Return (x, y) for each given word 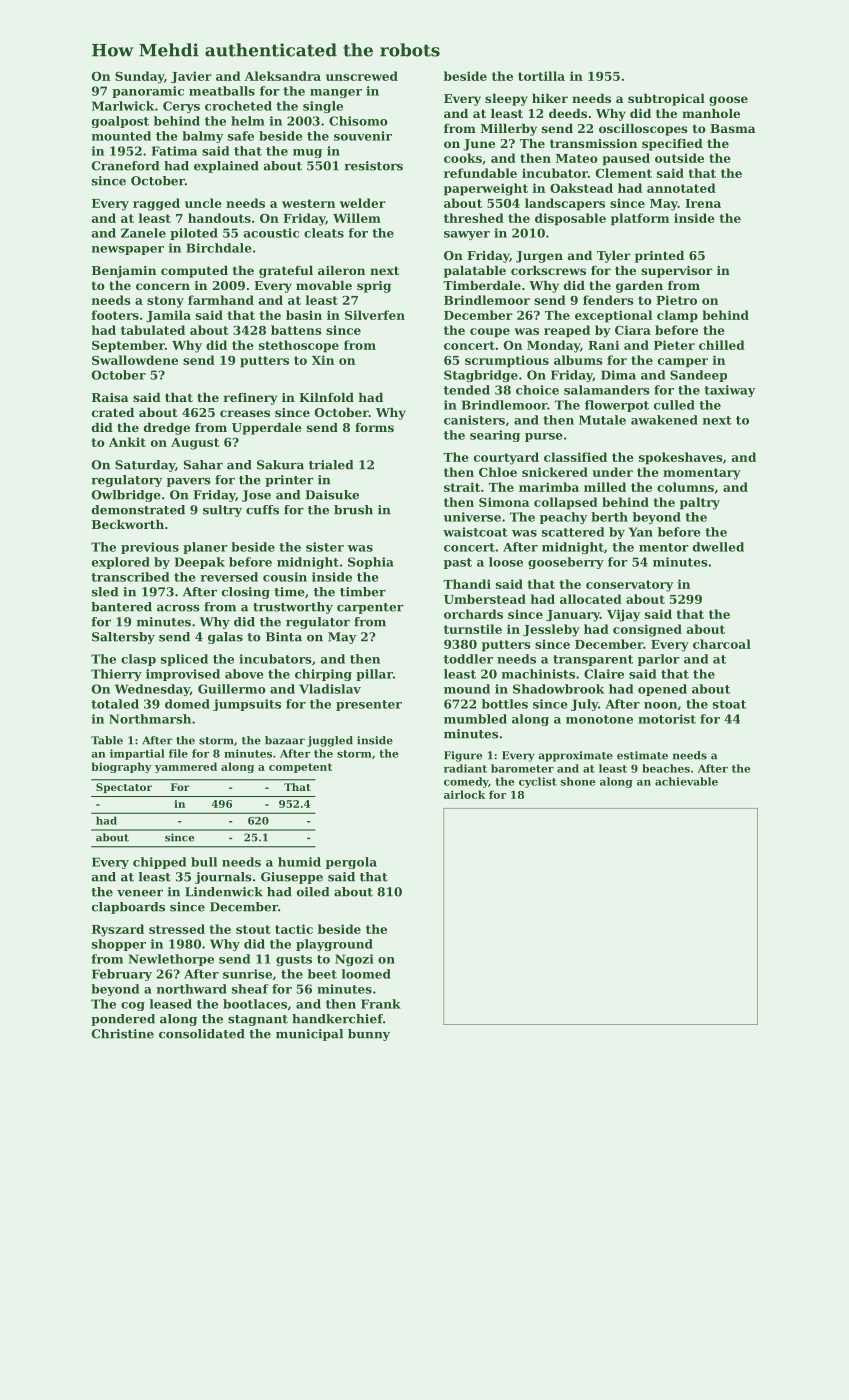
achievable (686, 781)
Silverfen (375, 315)
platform (640, 219)
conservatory (629, 586)
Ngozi (354, 960)
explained (226, 167)
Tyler (614, 257)
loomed (366, 974)
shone (577, 781)
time (289, 592)
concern (163, 286)
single (323, 107)
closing (246, 593)
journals (223, 878)
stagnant (258, 1020)
